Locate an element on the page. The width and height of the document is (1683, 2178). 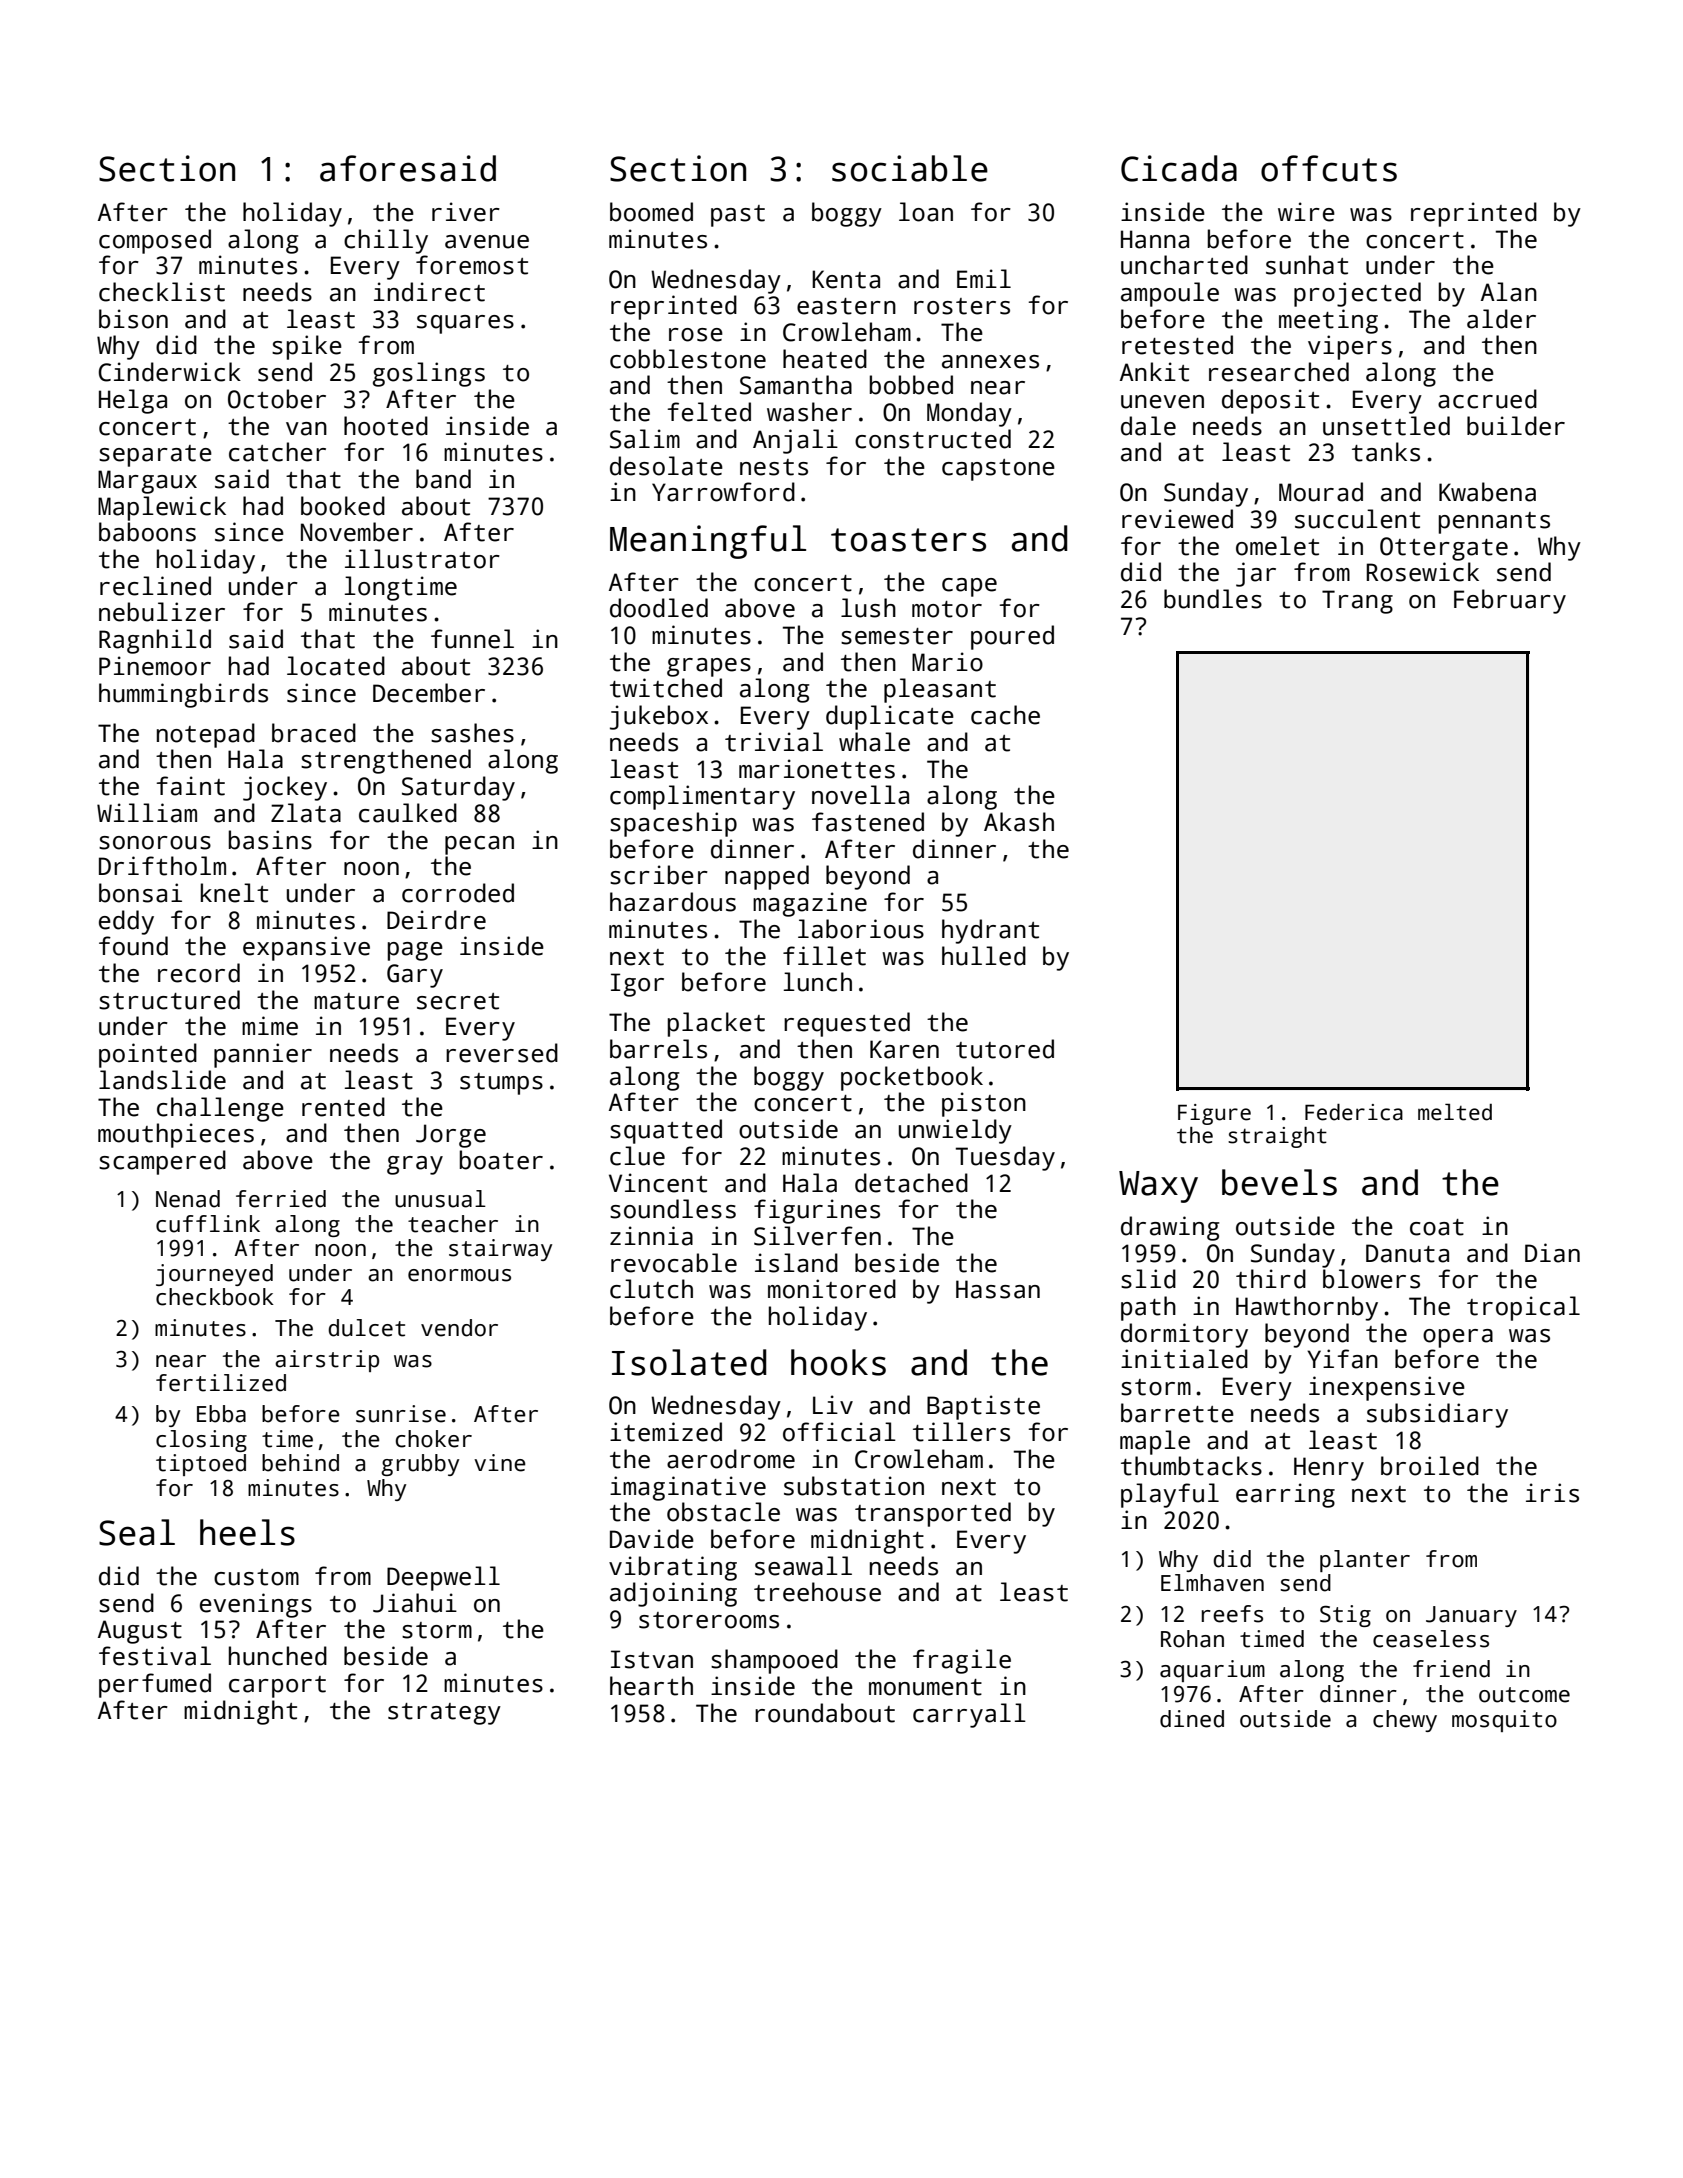
booked is located at coordinates (343, 506).
